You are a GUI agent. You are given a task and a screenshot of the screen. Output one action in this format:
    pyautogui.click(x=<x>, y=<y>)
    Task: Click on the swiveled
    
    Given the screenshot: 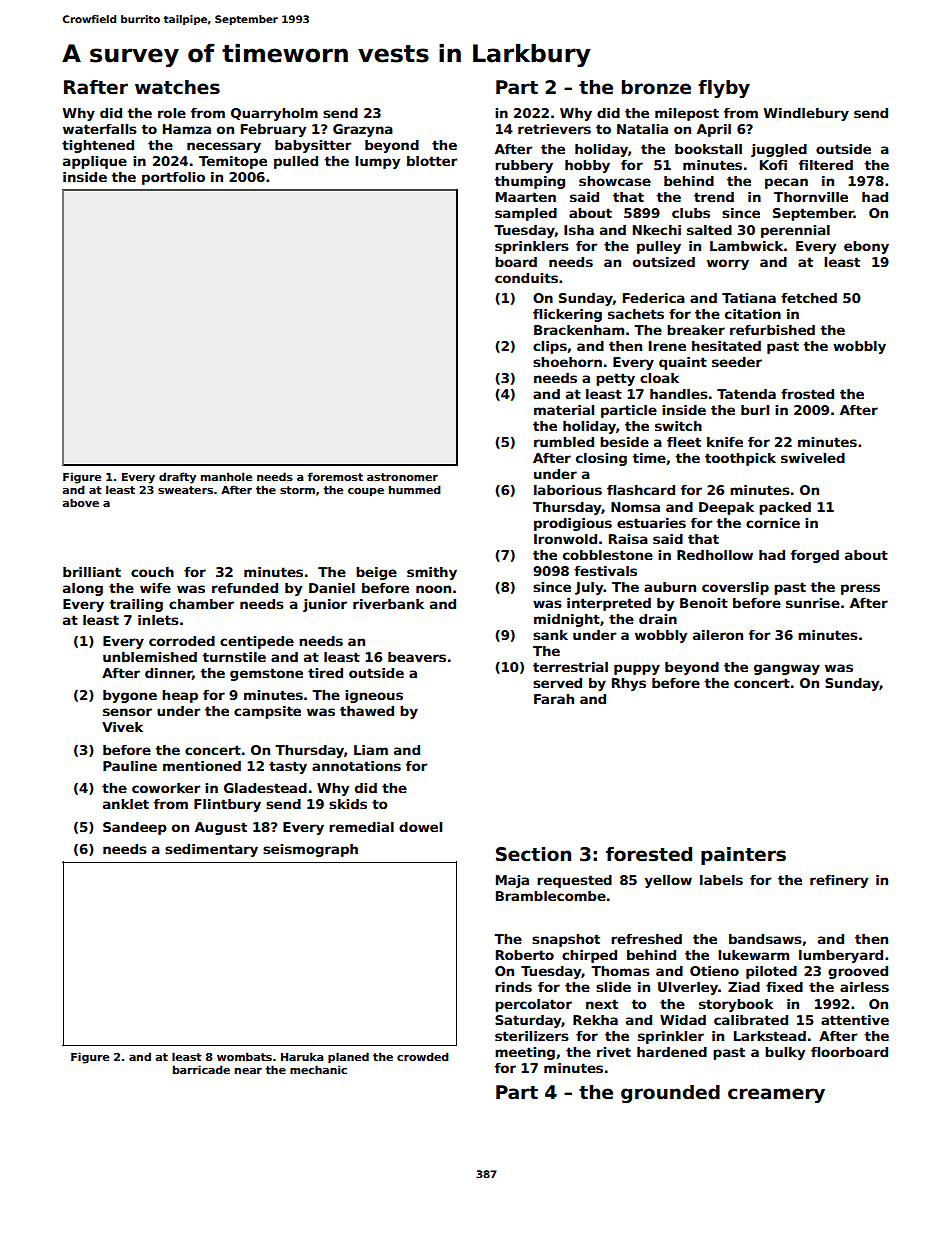 What is the action you would take?
    pyautogui.click(x=813, y=458)
